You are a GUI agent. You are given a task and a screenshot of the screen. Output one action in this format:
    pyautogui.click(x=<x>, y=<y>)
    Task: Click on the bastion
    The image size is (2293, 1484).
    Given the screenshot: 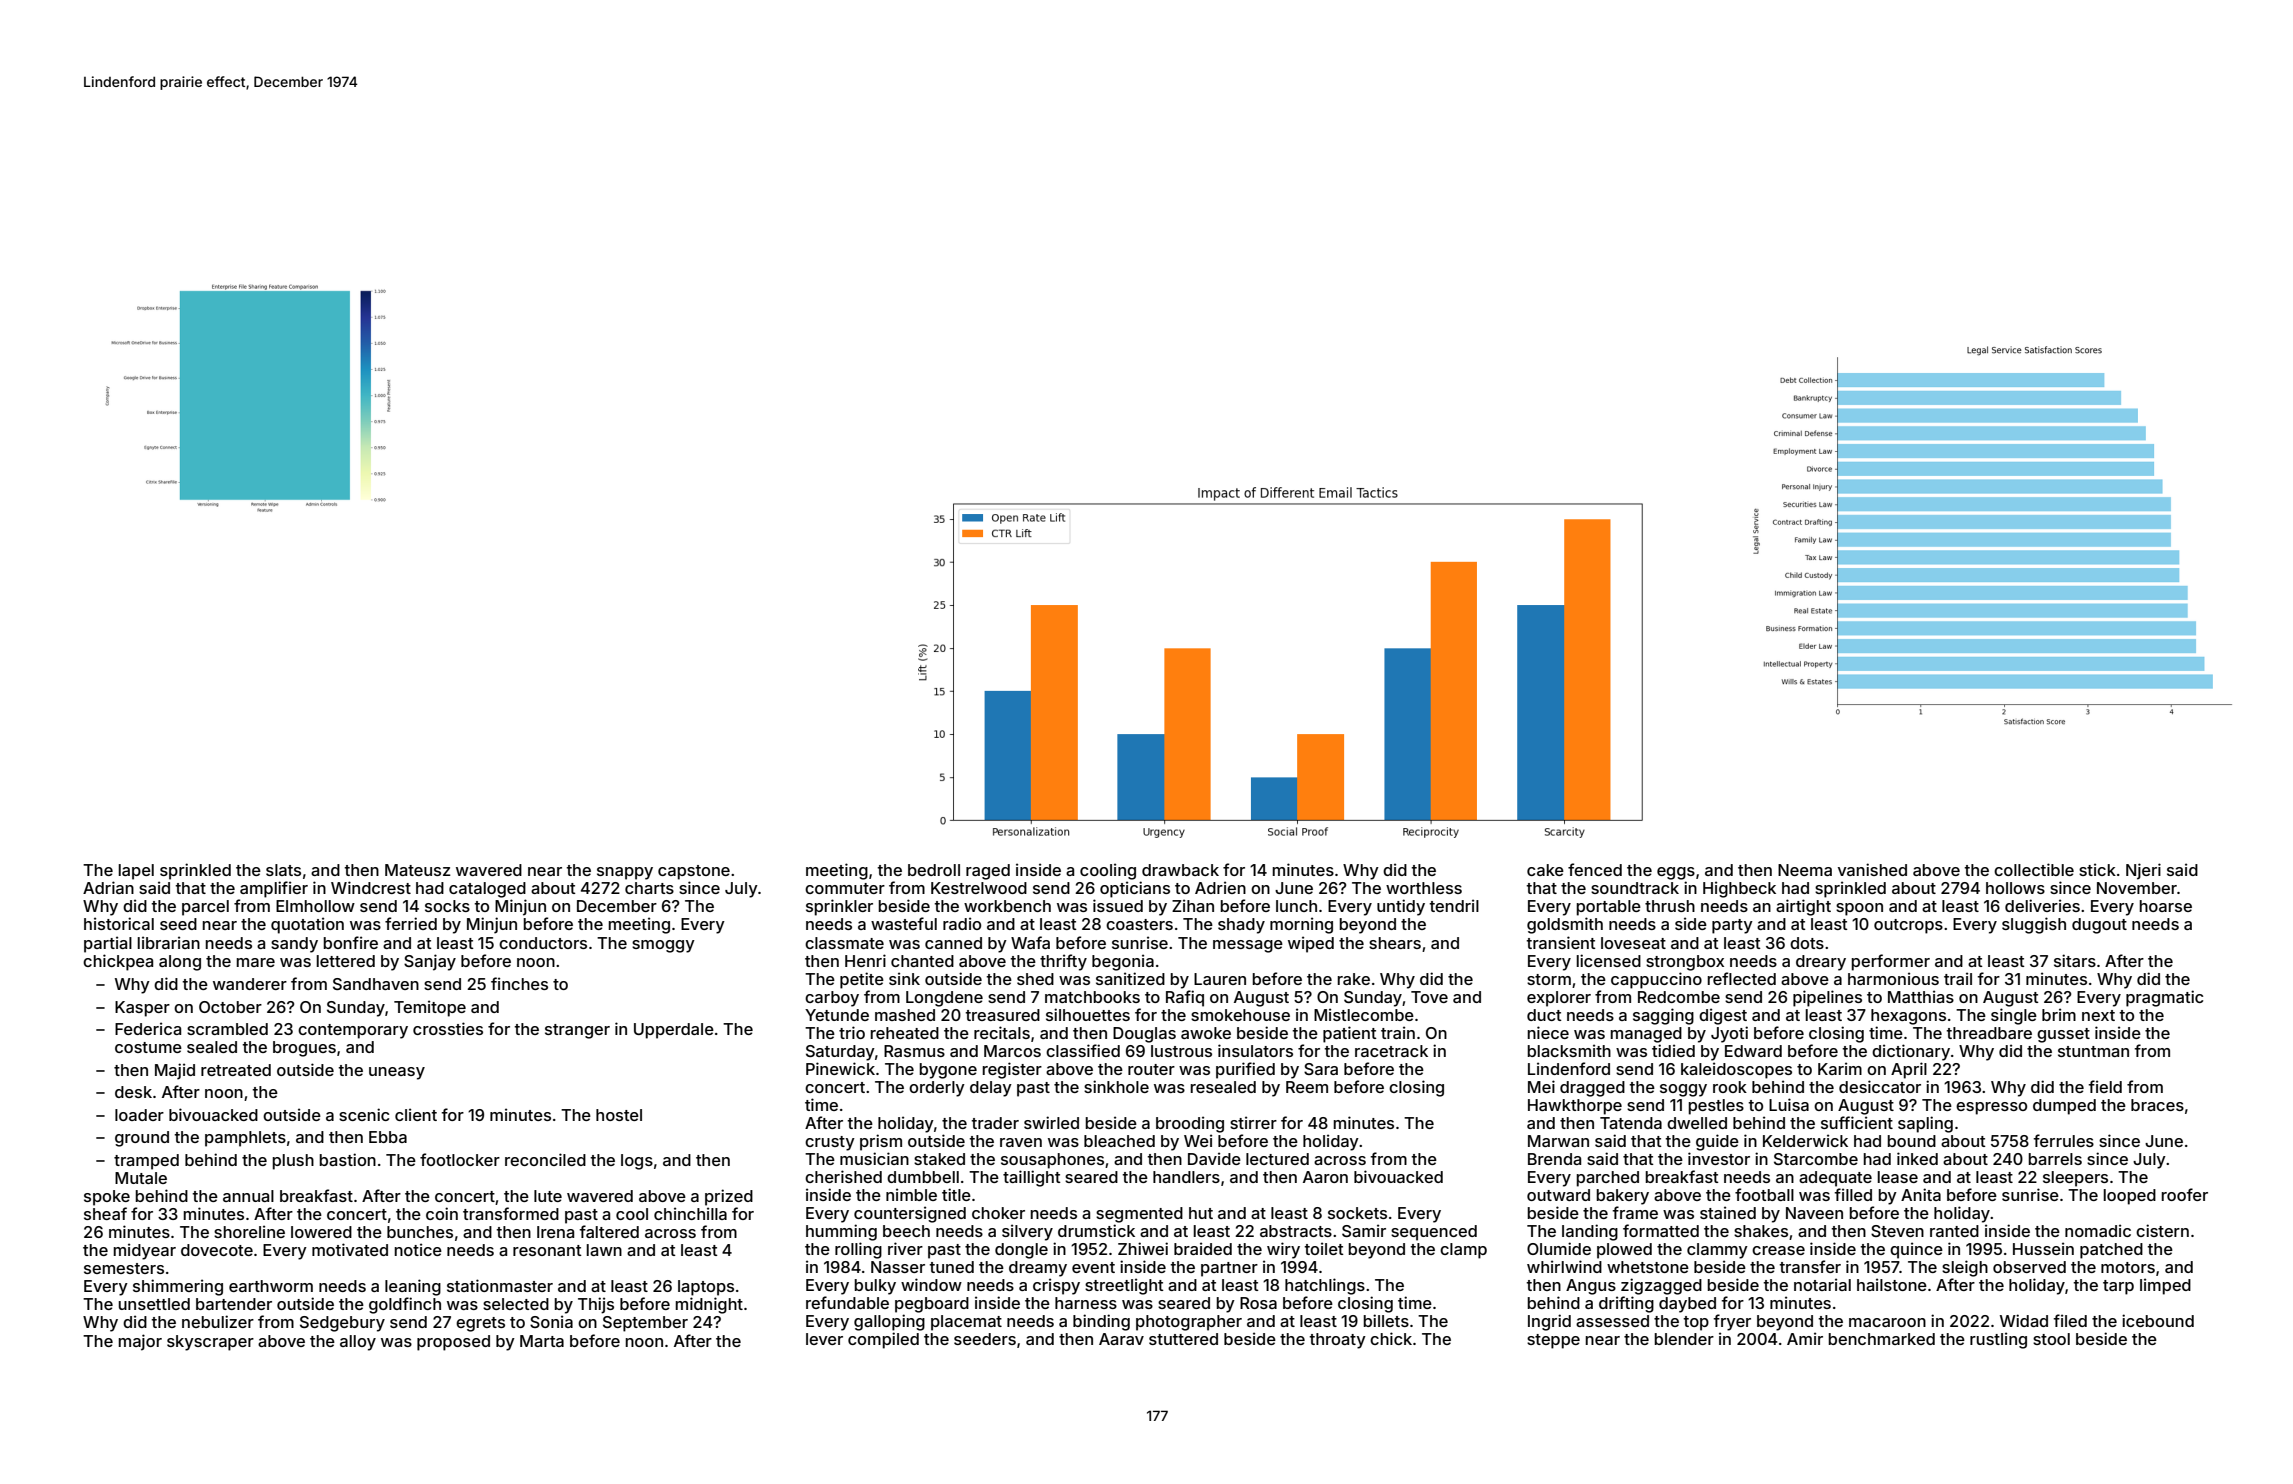 What is the action you would take?
    pyautogui.click(x=348, y=1159)
